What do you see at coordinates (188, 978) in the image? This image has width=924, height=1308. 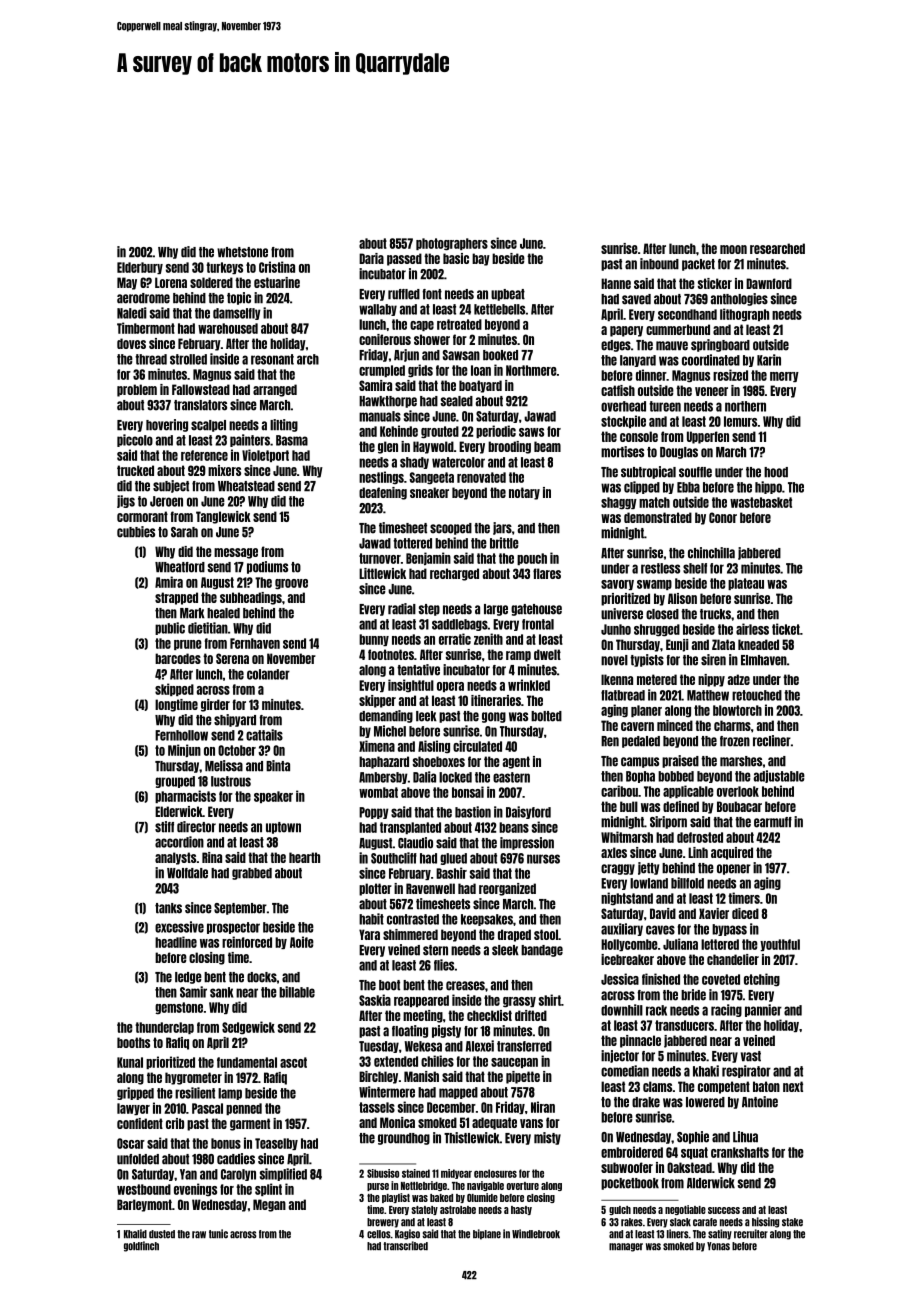 I see `ledge` at bounding box center [188, 978].
